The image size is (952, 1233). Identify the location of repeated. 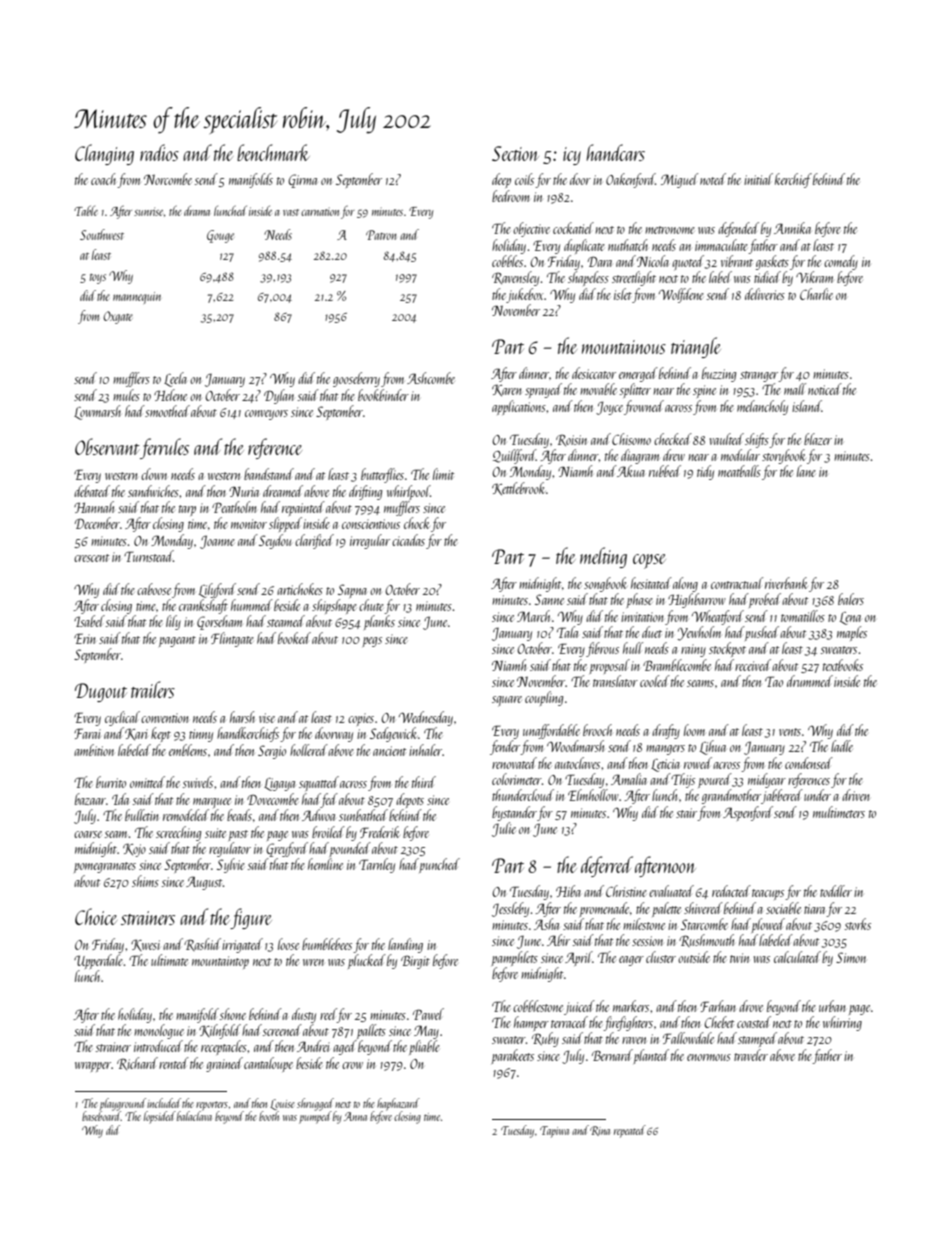
(630, 1131).
